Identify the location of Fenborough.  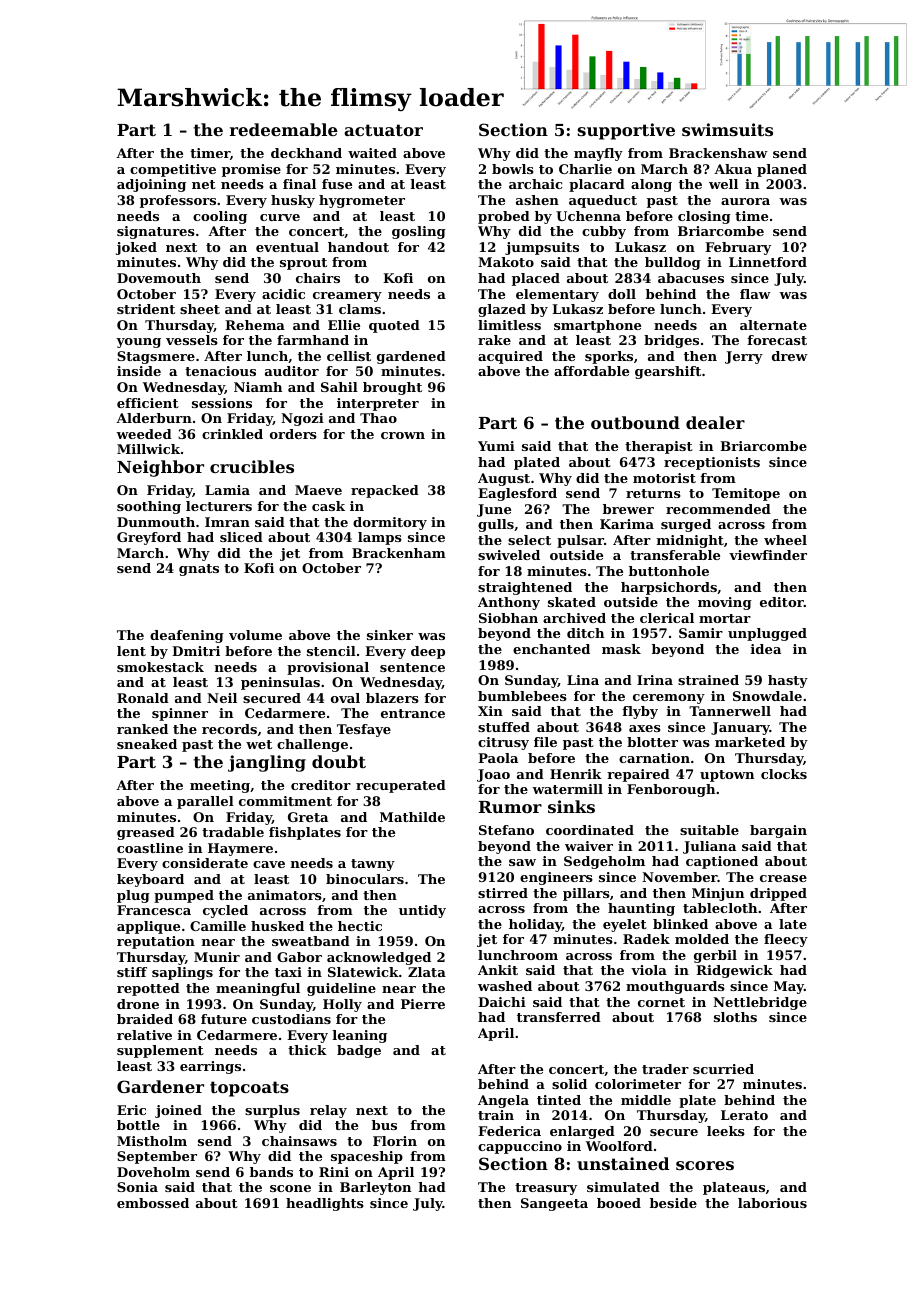
(671, 790).
